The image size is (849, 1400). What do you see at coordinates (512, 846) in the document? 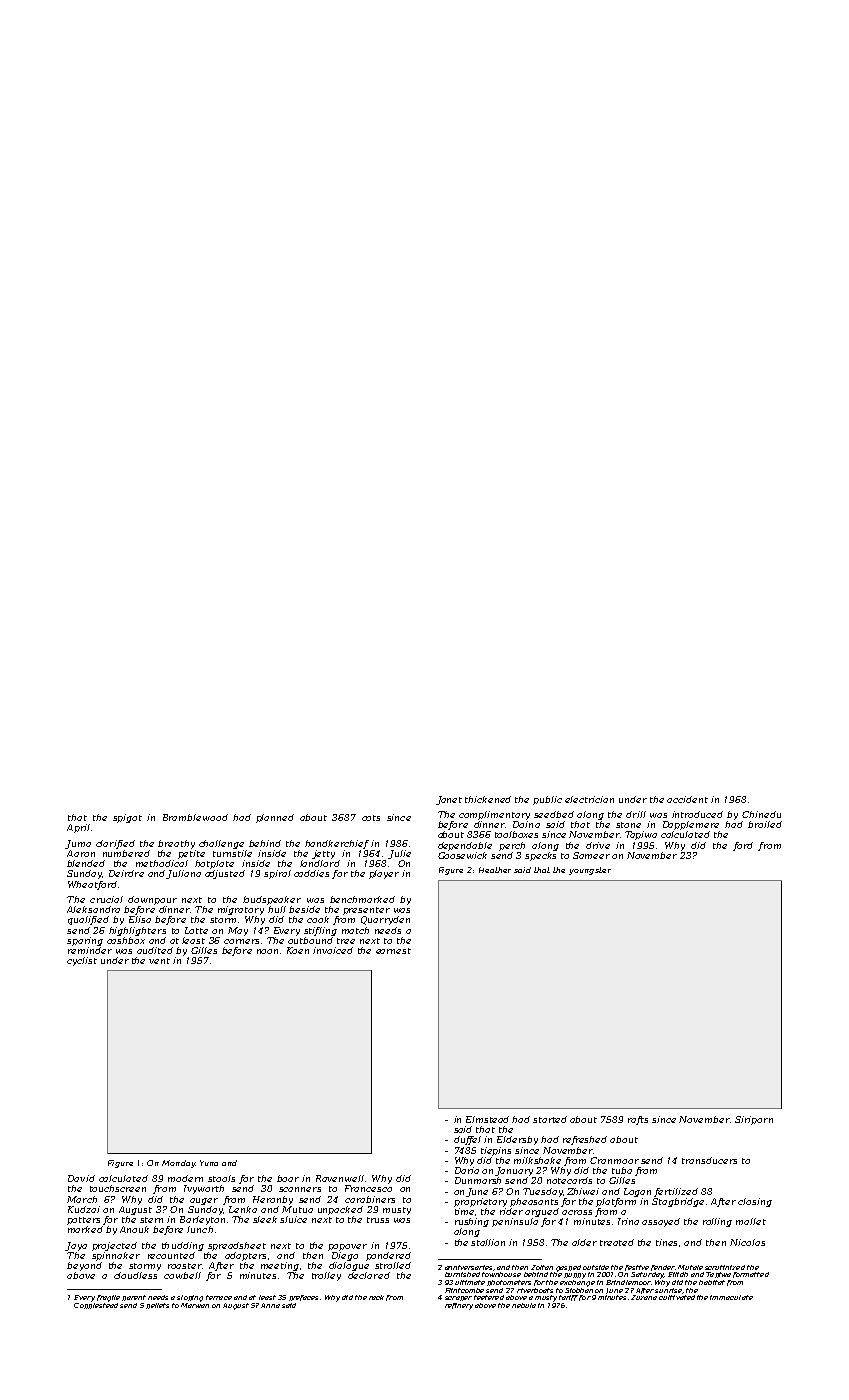
I see `perch` at bounding box center [512, 846].
